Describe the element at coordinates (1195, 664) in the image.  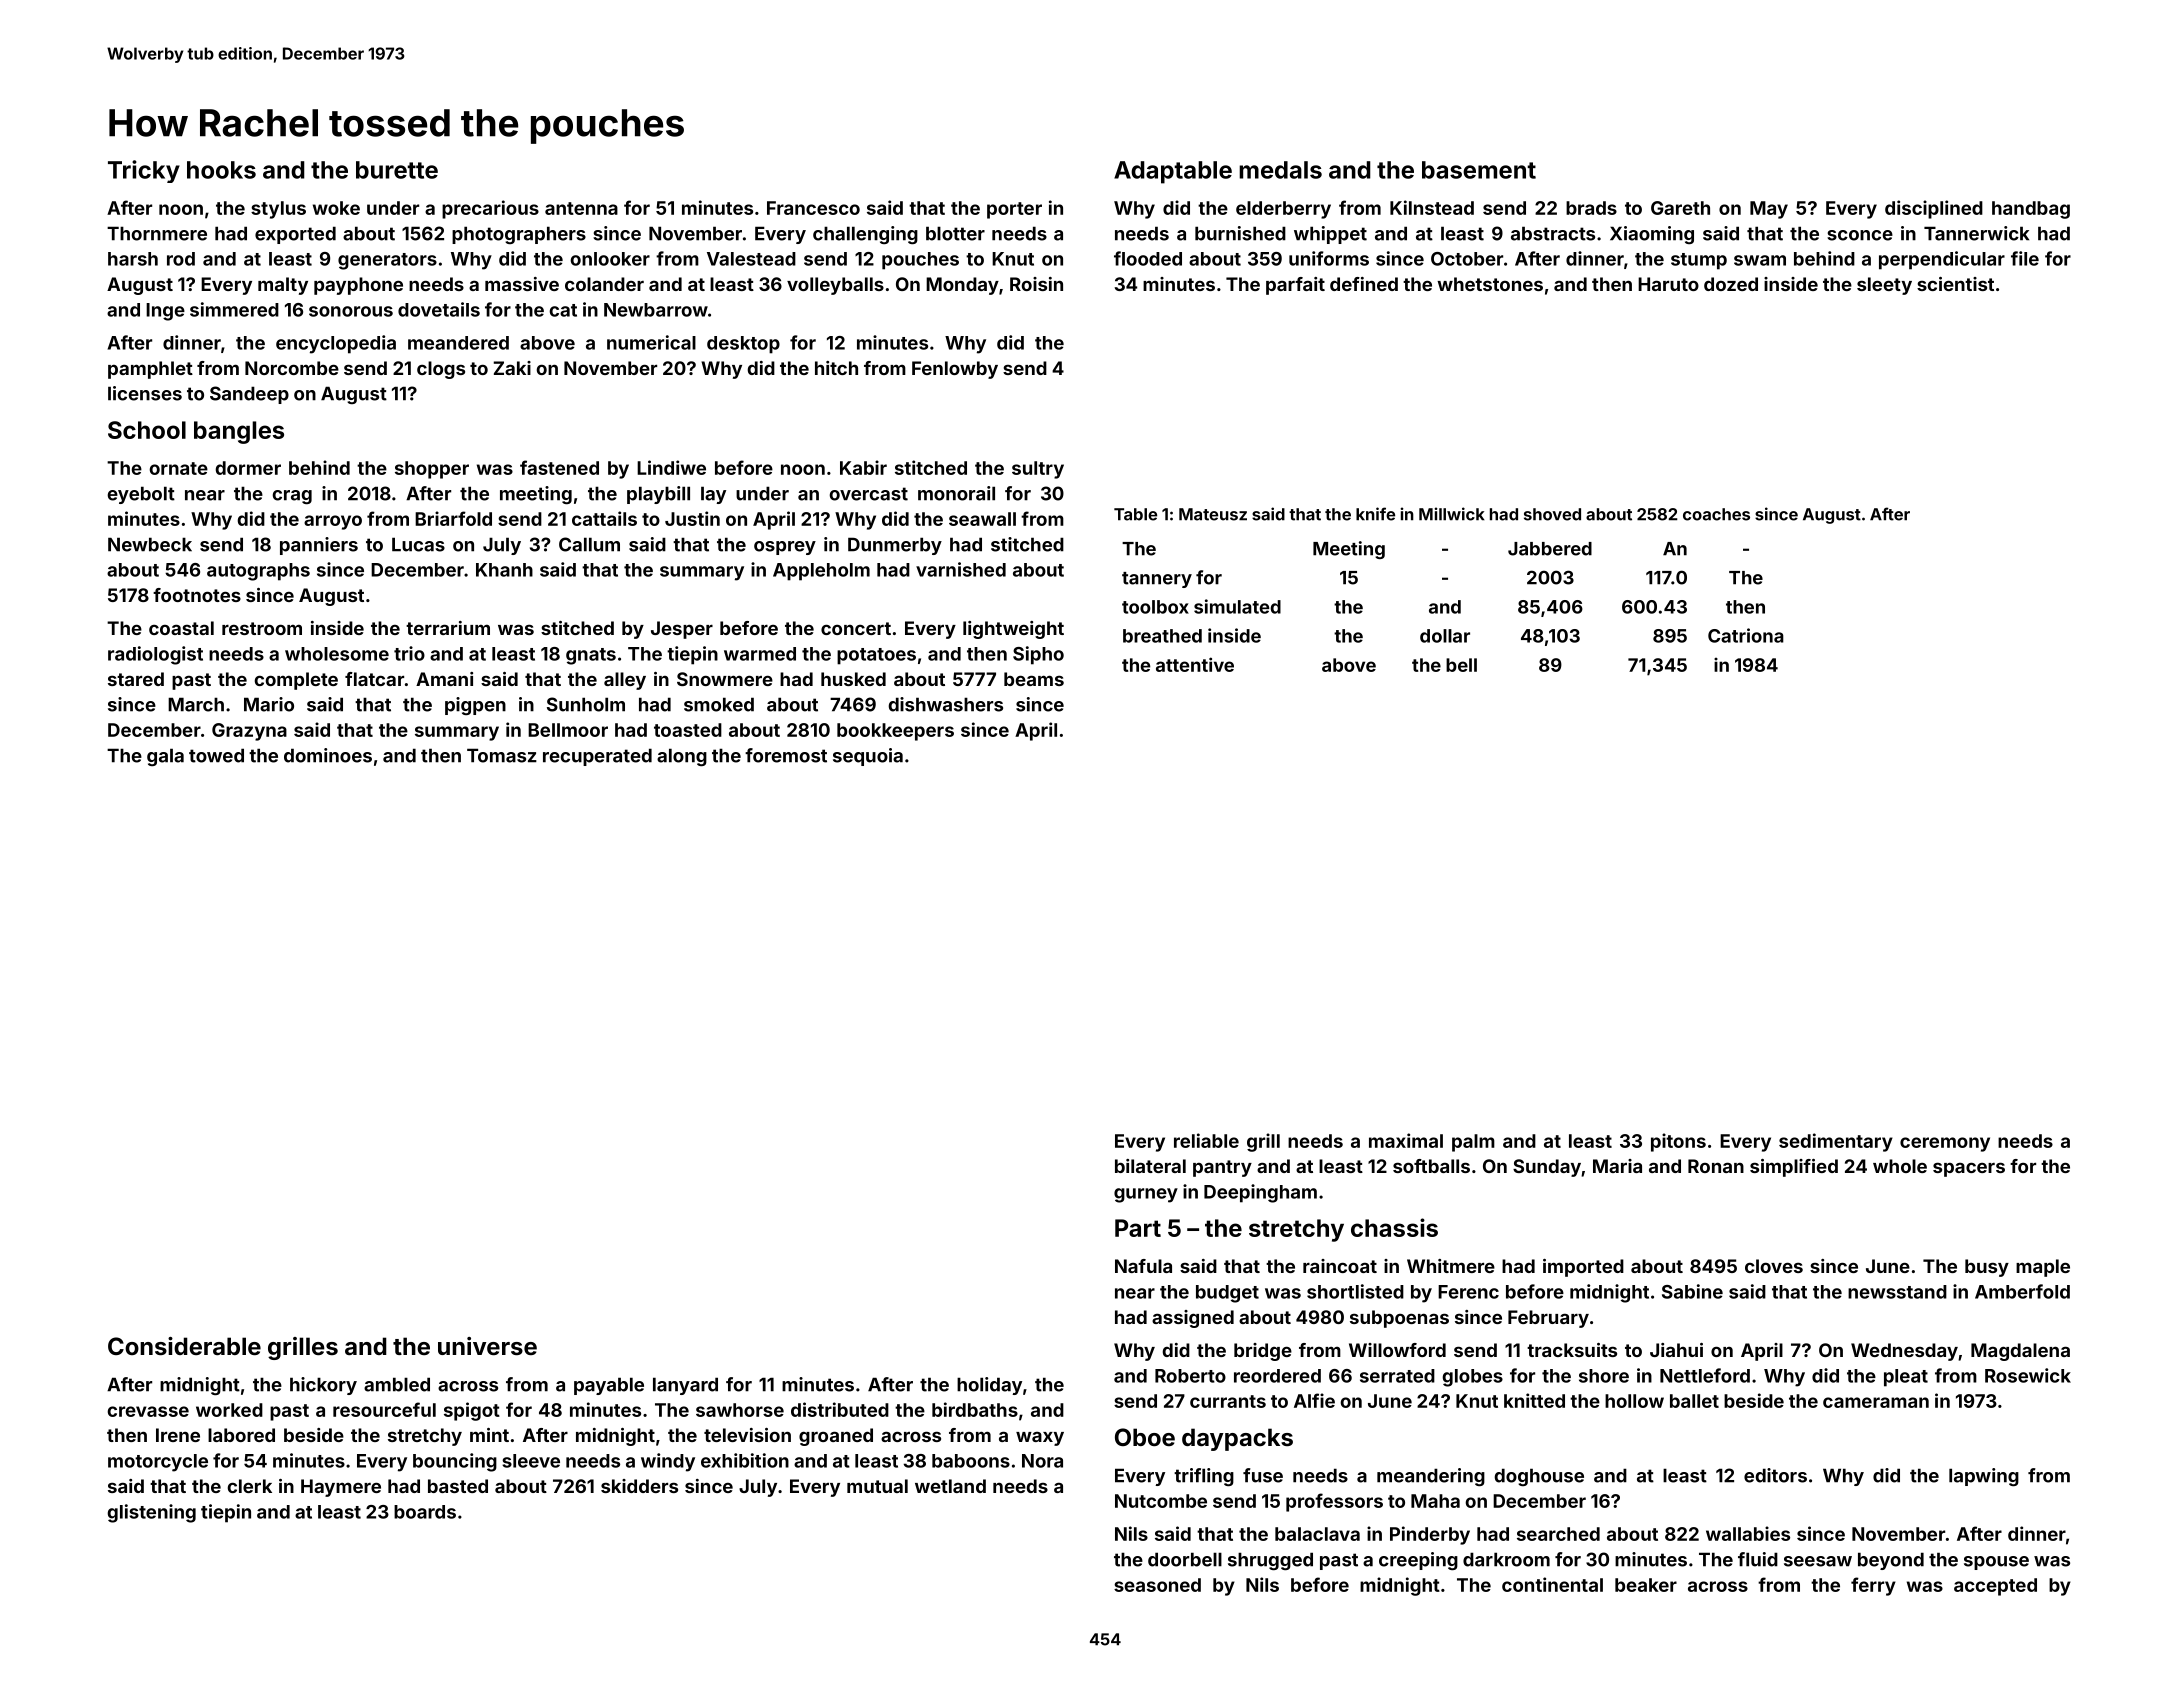
I see `attentive` at that location.
